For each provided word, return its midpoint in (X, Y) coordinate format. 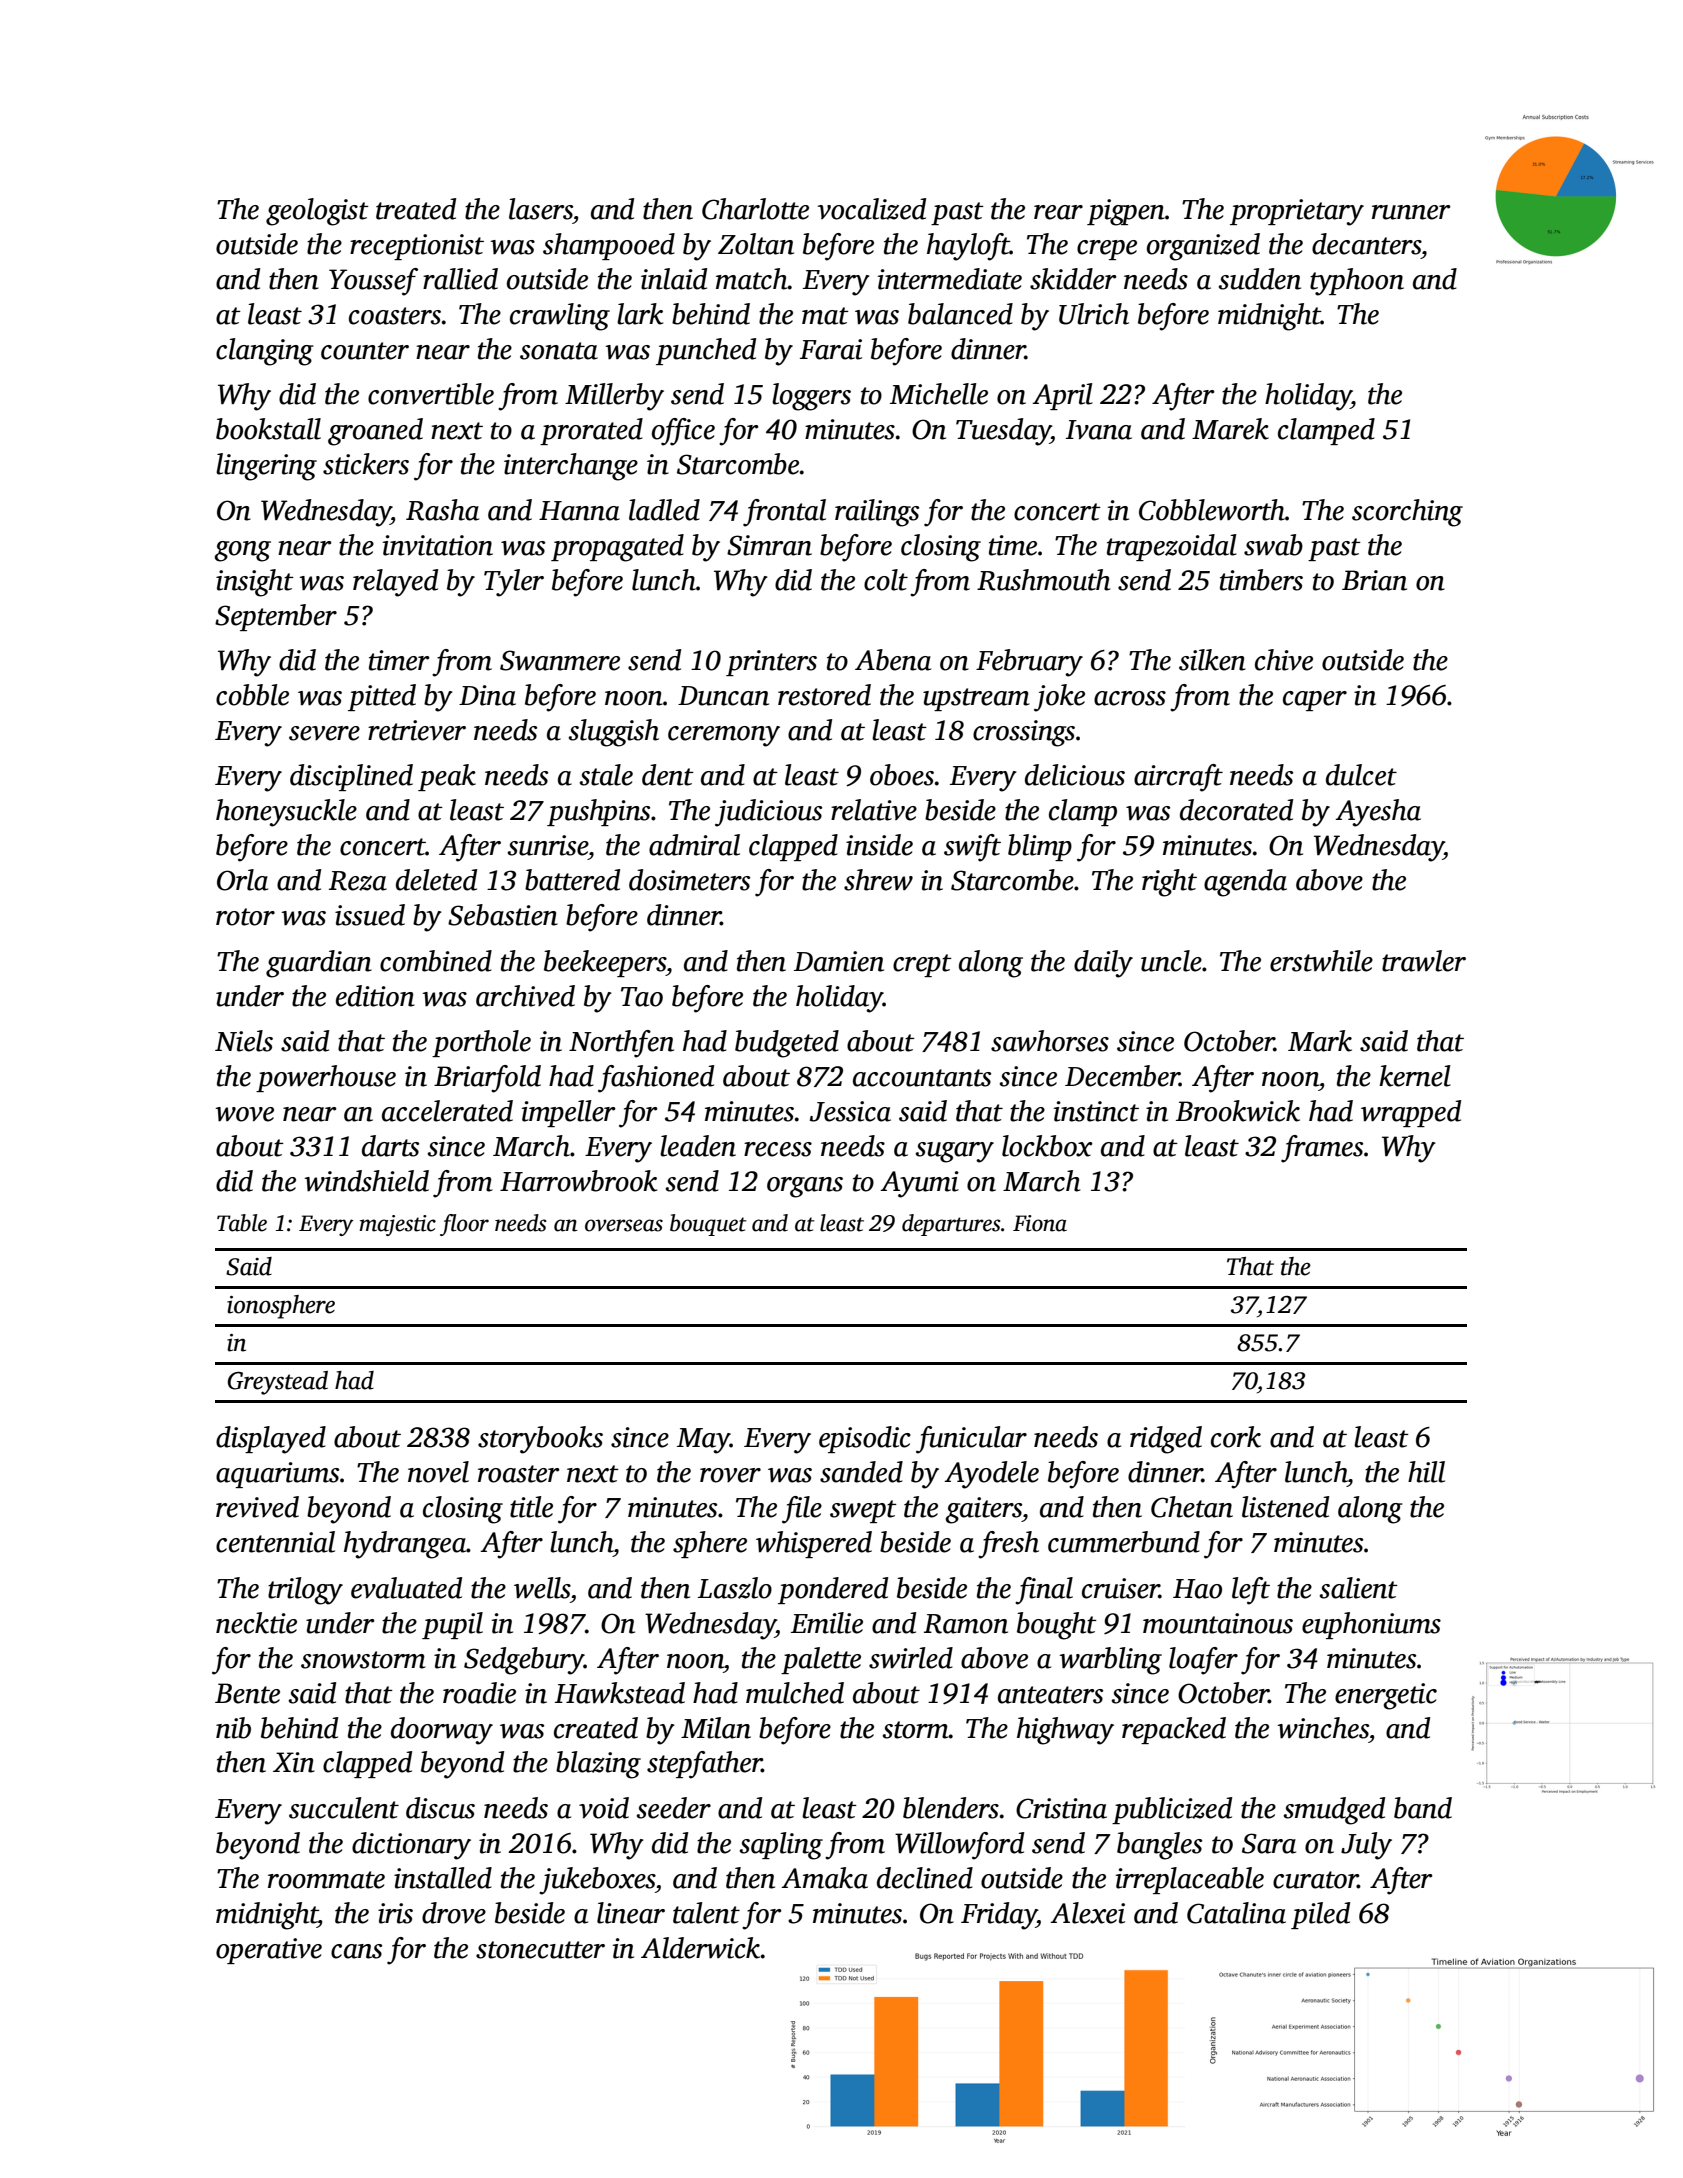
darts (390, 1146)
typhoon (1357, 282)
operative (269, 1951)
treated (416, 209)
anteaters (1050, 1695)
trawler (1424, 961)
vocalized (872, 209)
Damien (839, 961)
